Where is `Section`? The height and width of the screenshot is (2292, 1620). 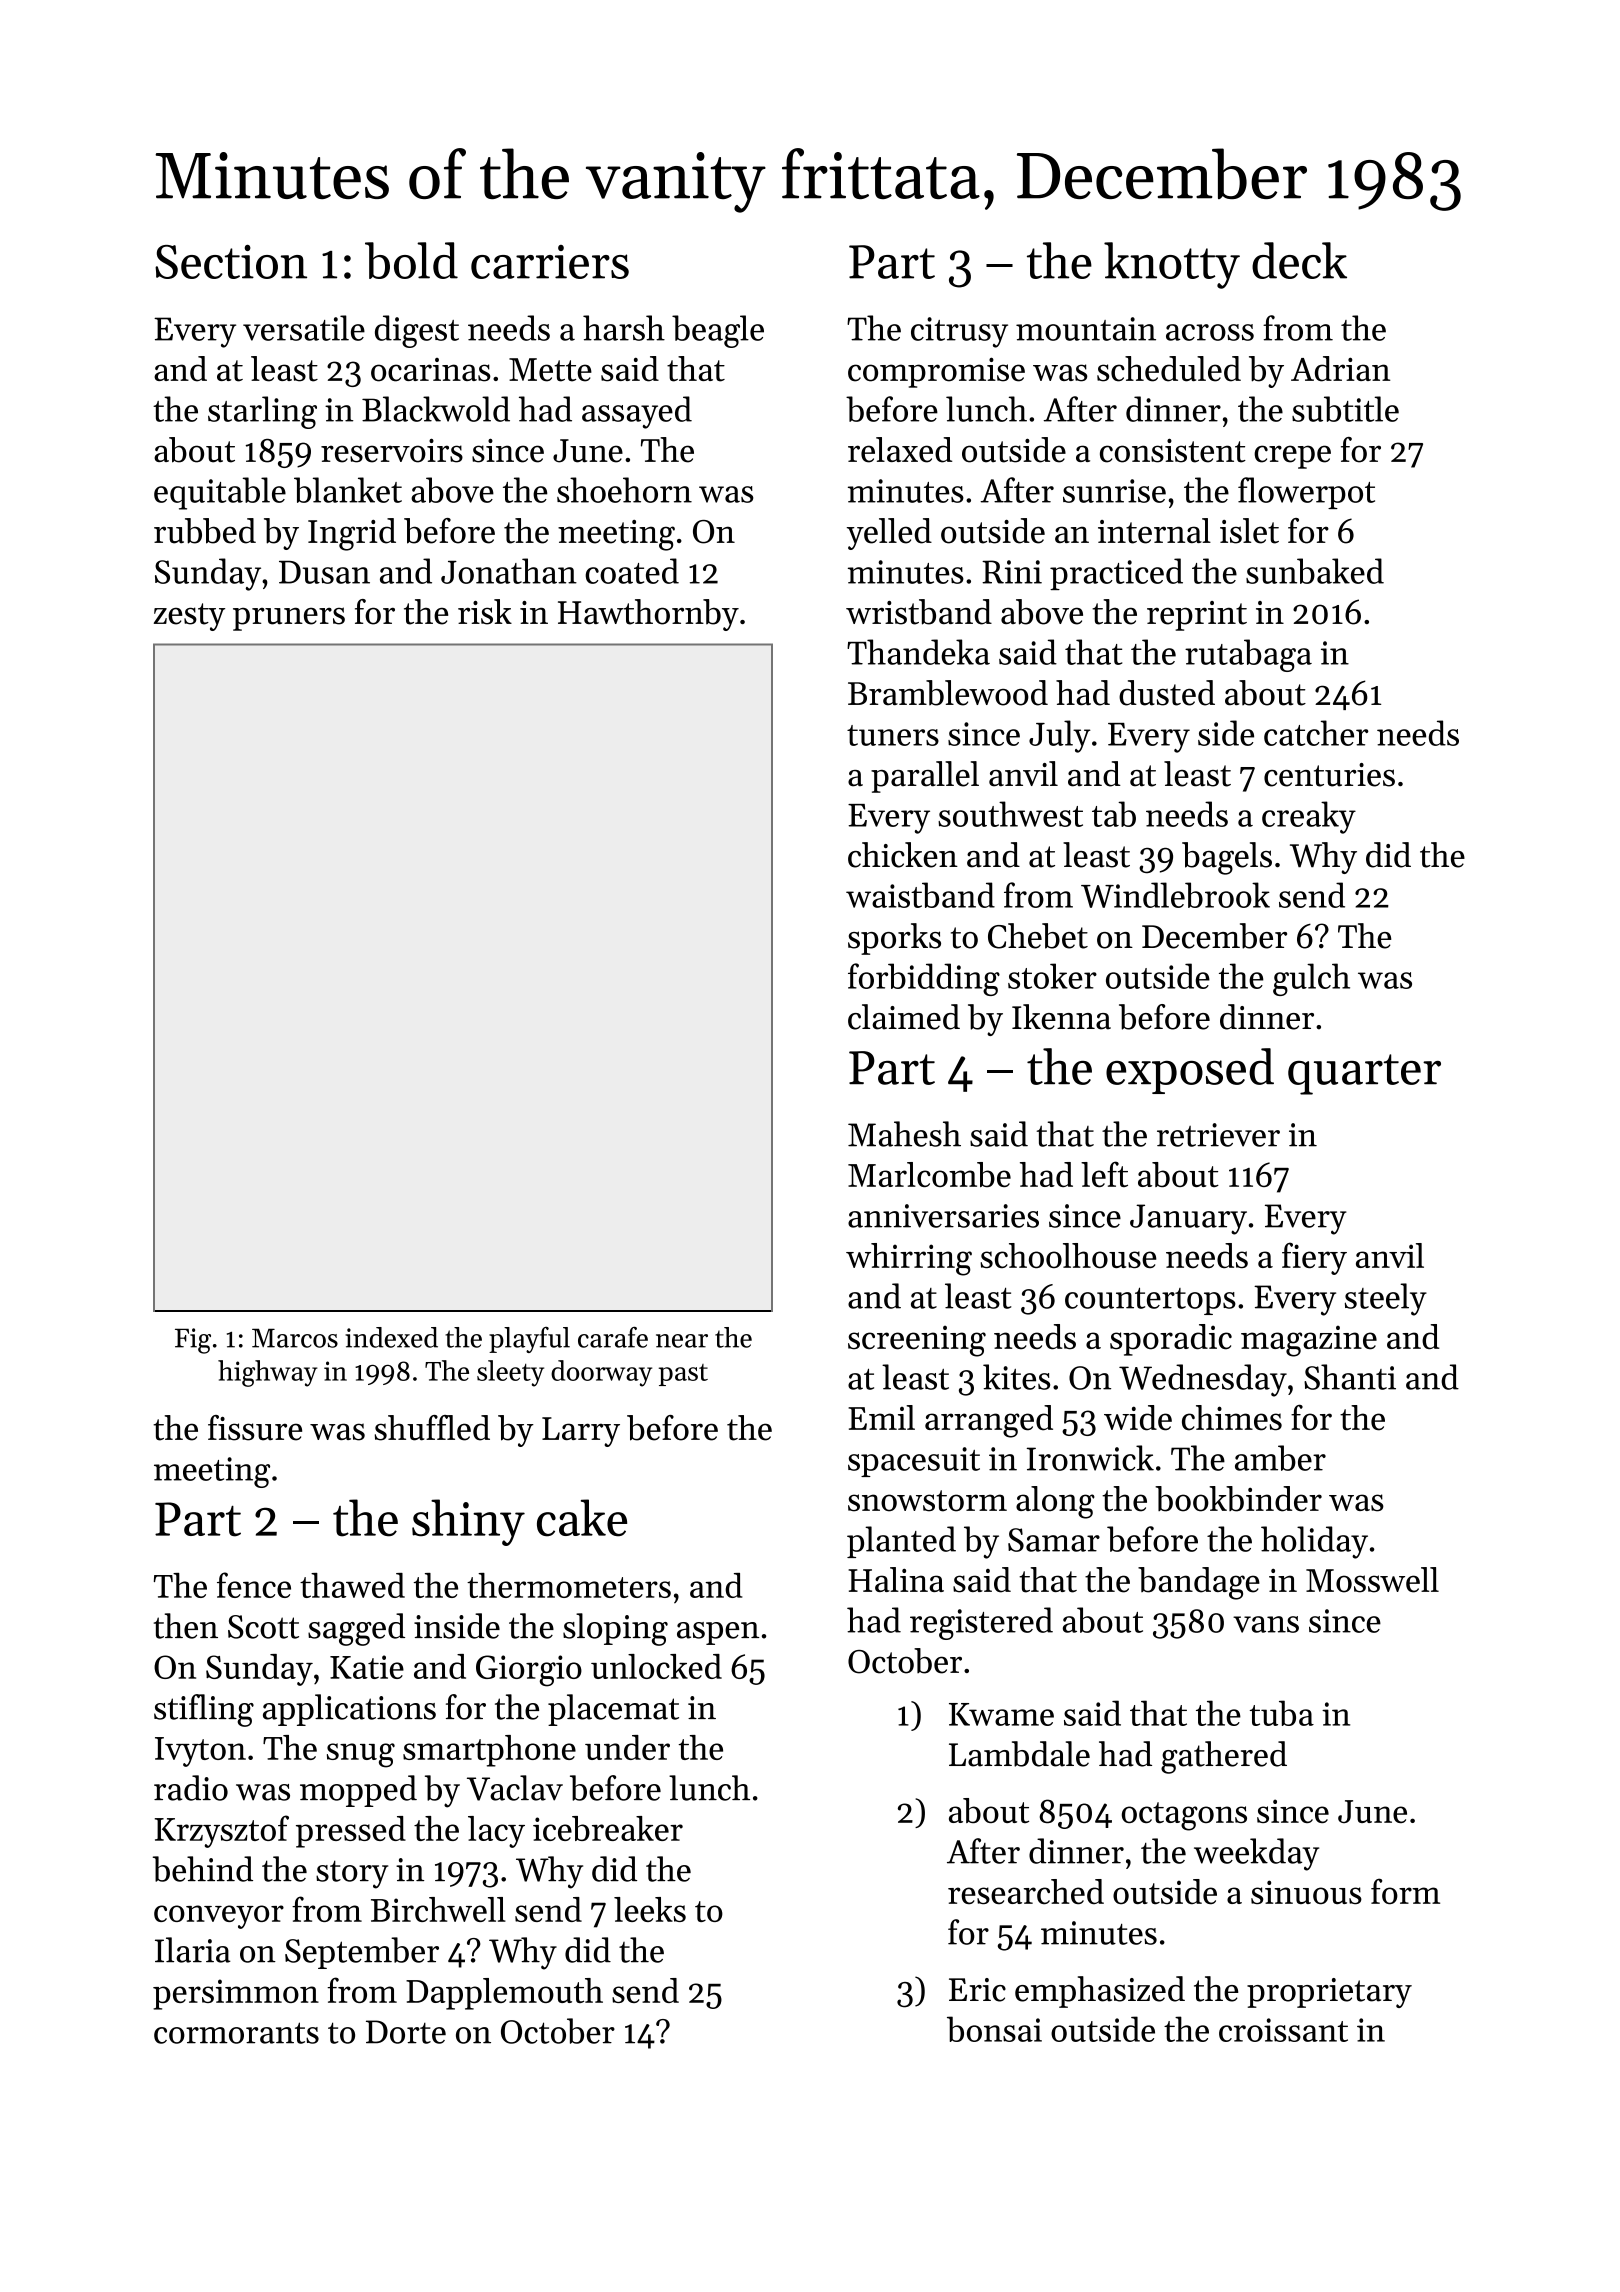
Section is located at coordinates (231, 262).
